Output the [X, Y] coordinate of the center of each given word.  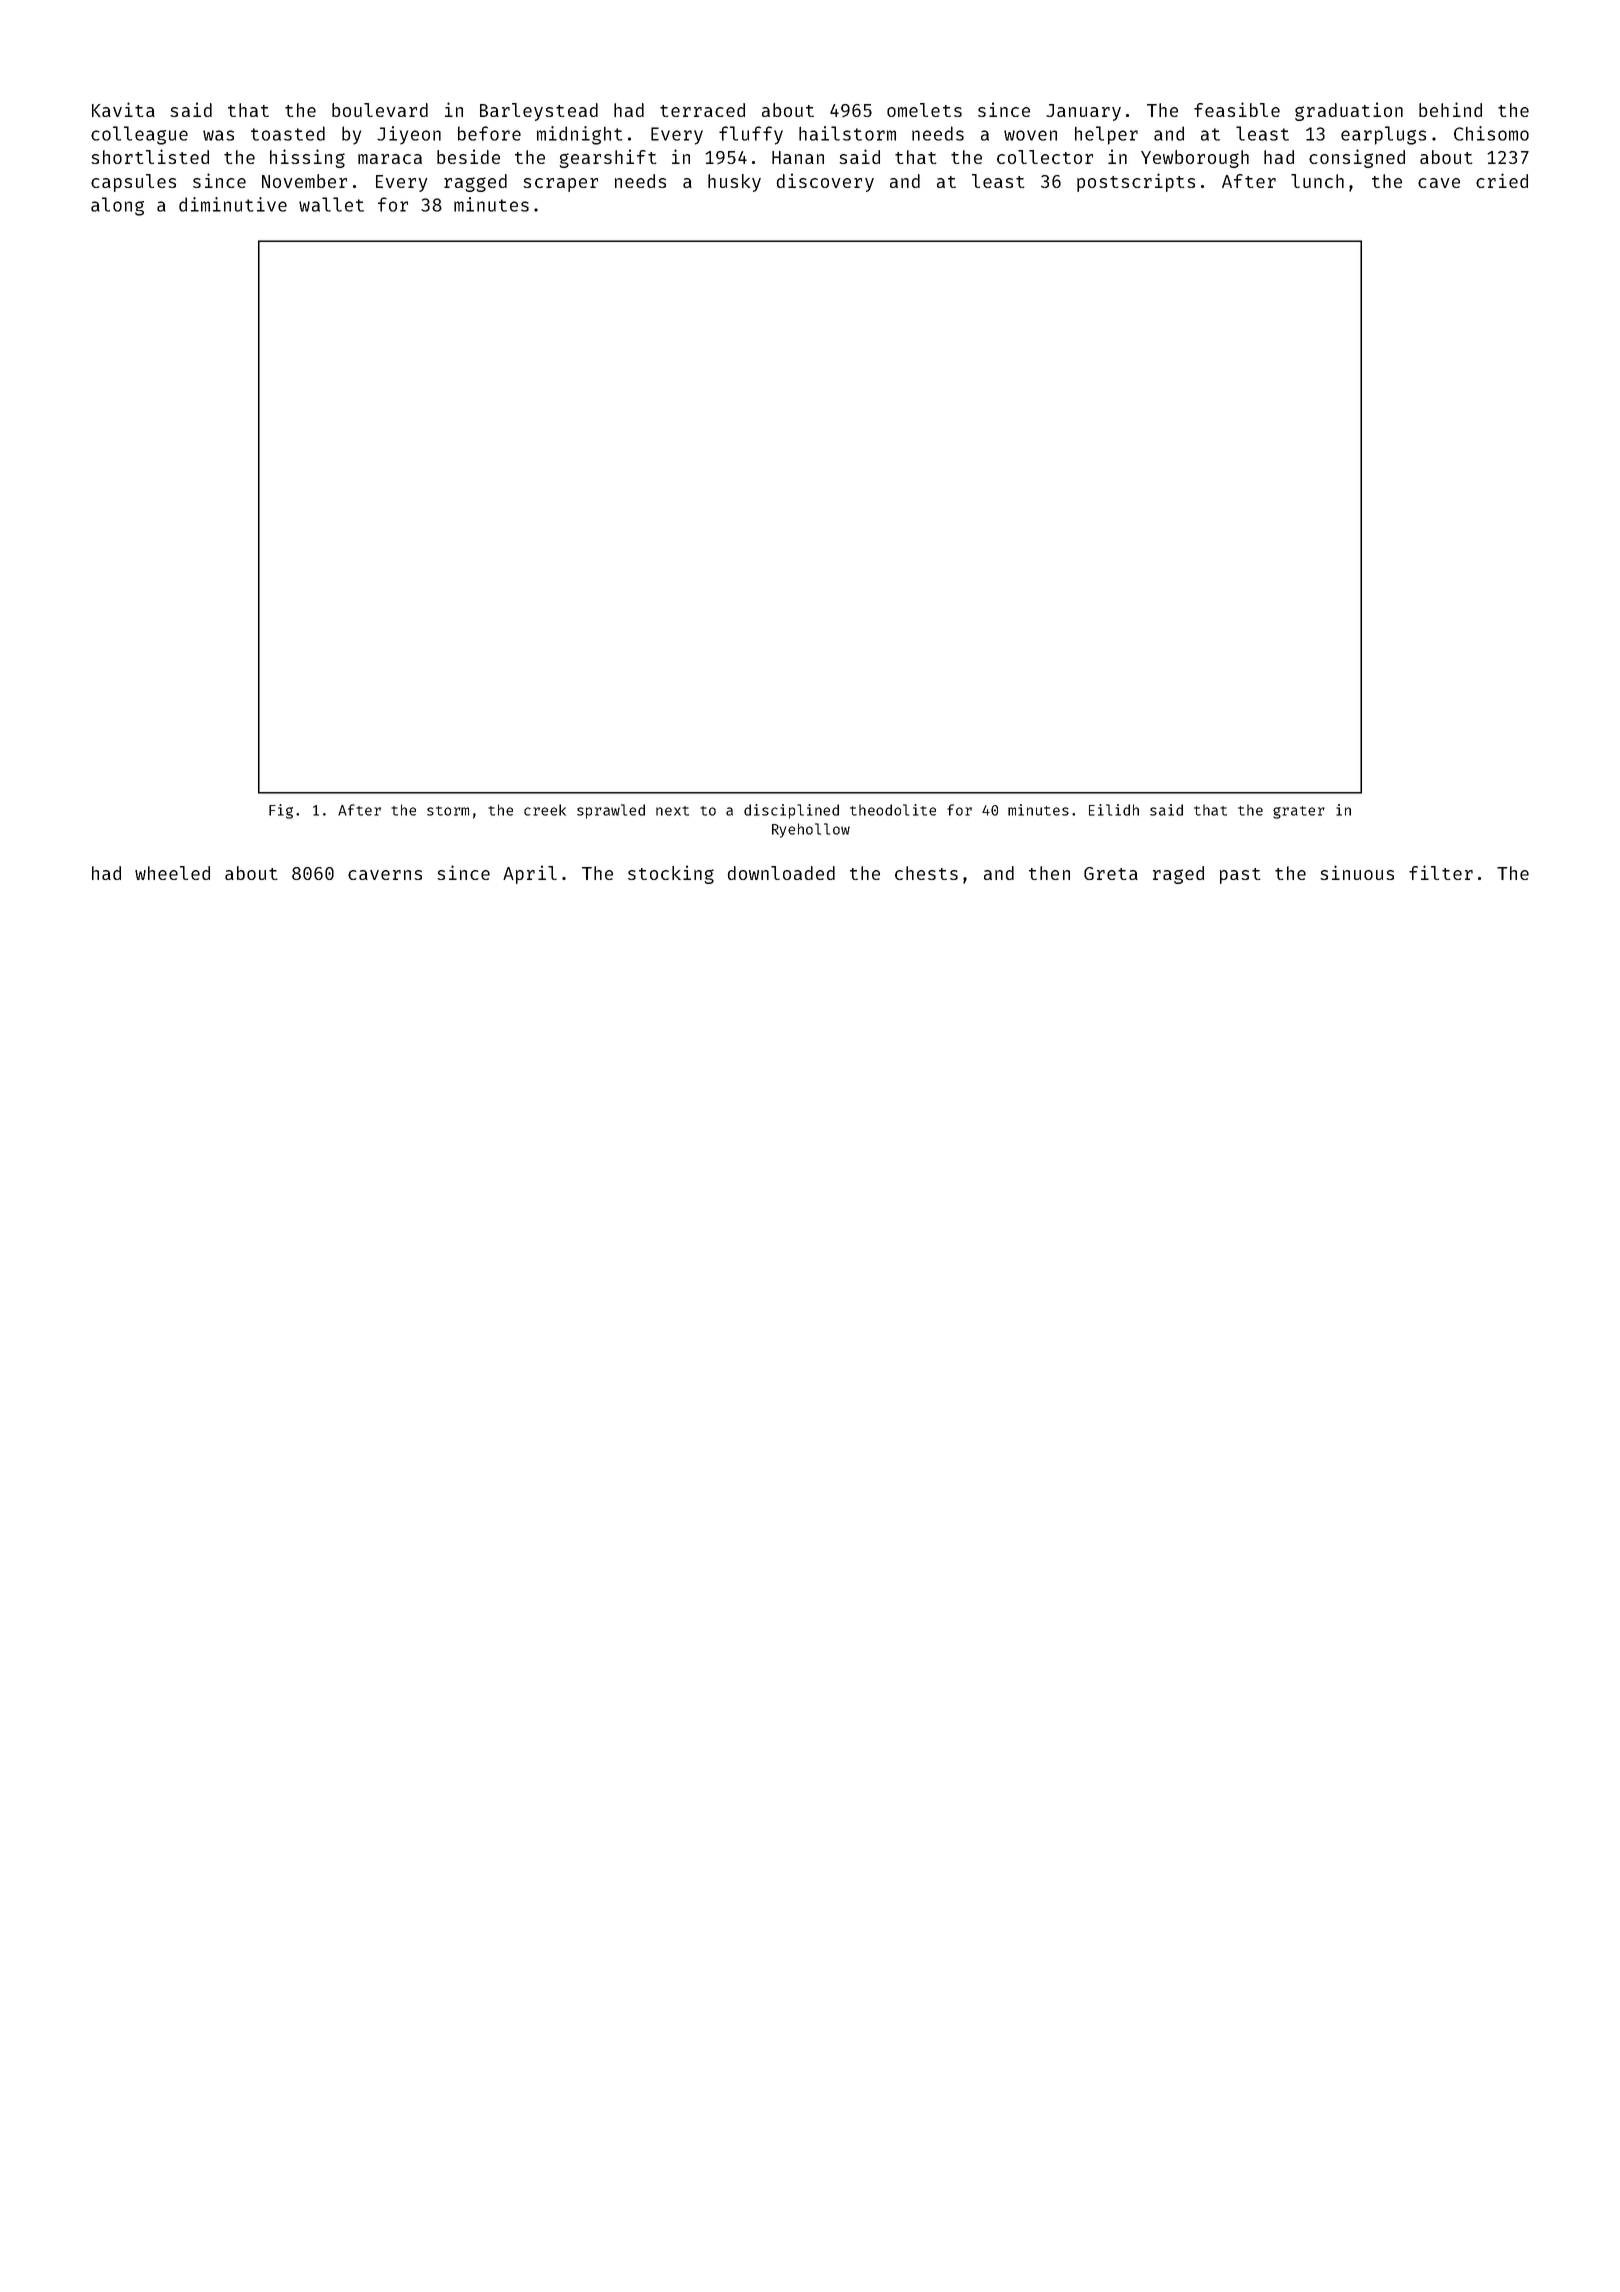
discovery [825, 182]
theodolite [893, 810]
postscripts [1136, 182]
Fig [281, 811]
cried [1502, 180]
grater [1299, 812]
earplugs [1383, 135]
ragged [475, 183]
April [530, 874]
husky [734, 183]
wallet [331, 204]
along [117, 206]
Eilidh [1114, 810]
